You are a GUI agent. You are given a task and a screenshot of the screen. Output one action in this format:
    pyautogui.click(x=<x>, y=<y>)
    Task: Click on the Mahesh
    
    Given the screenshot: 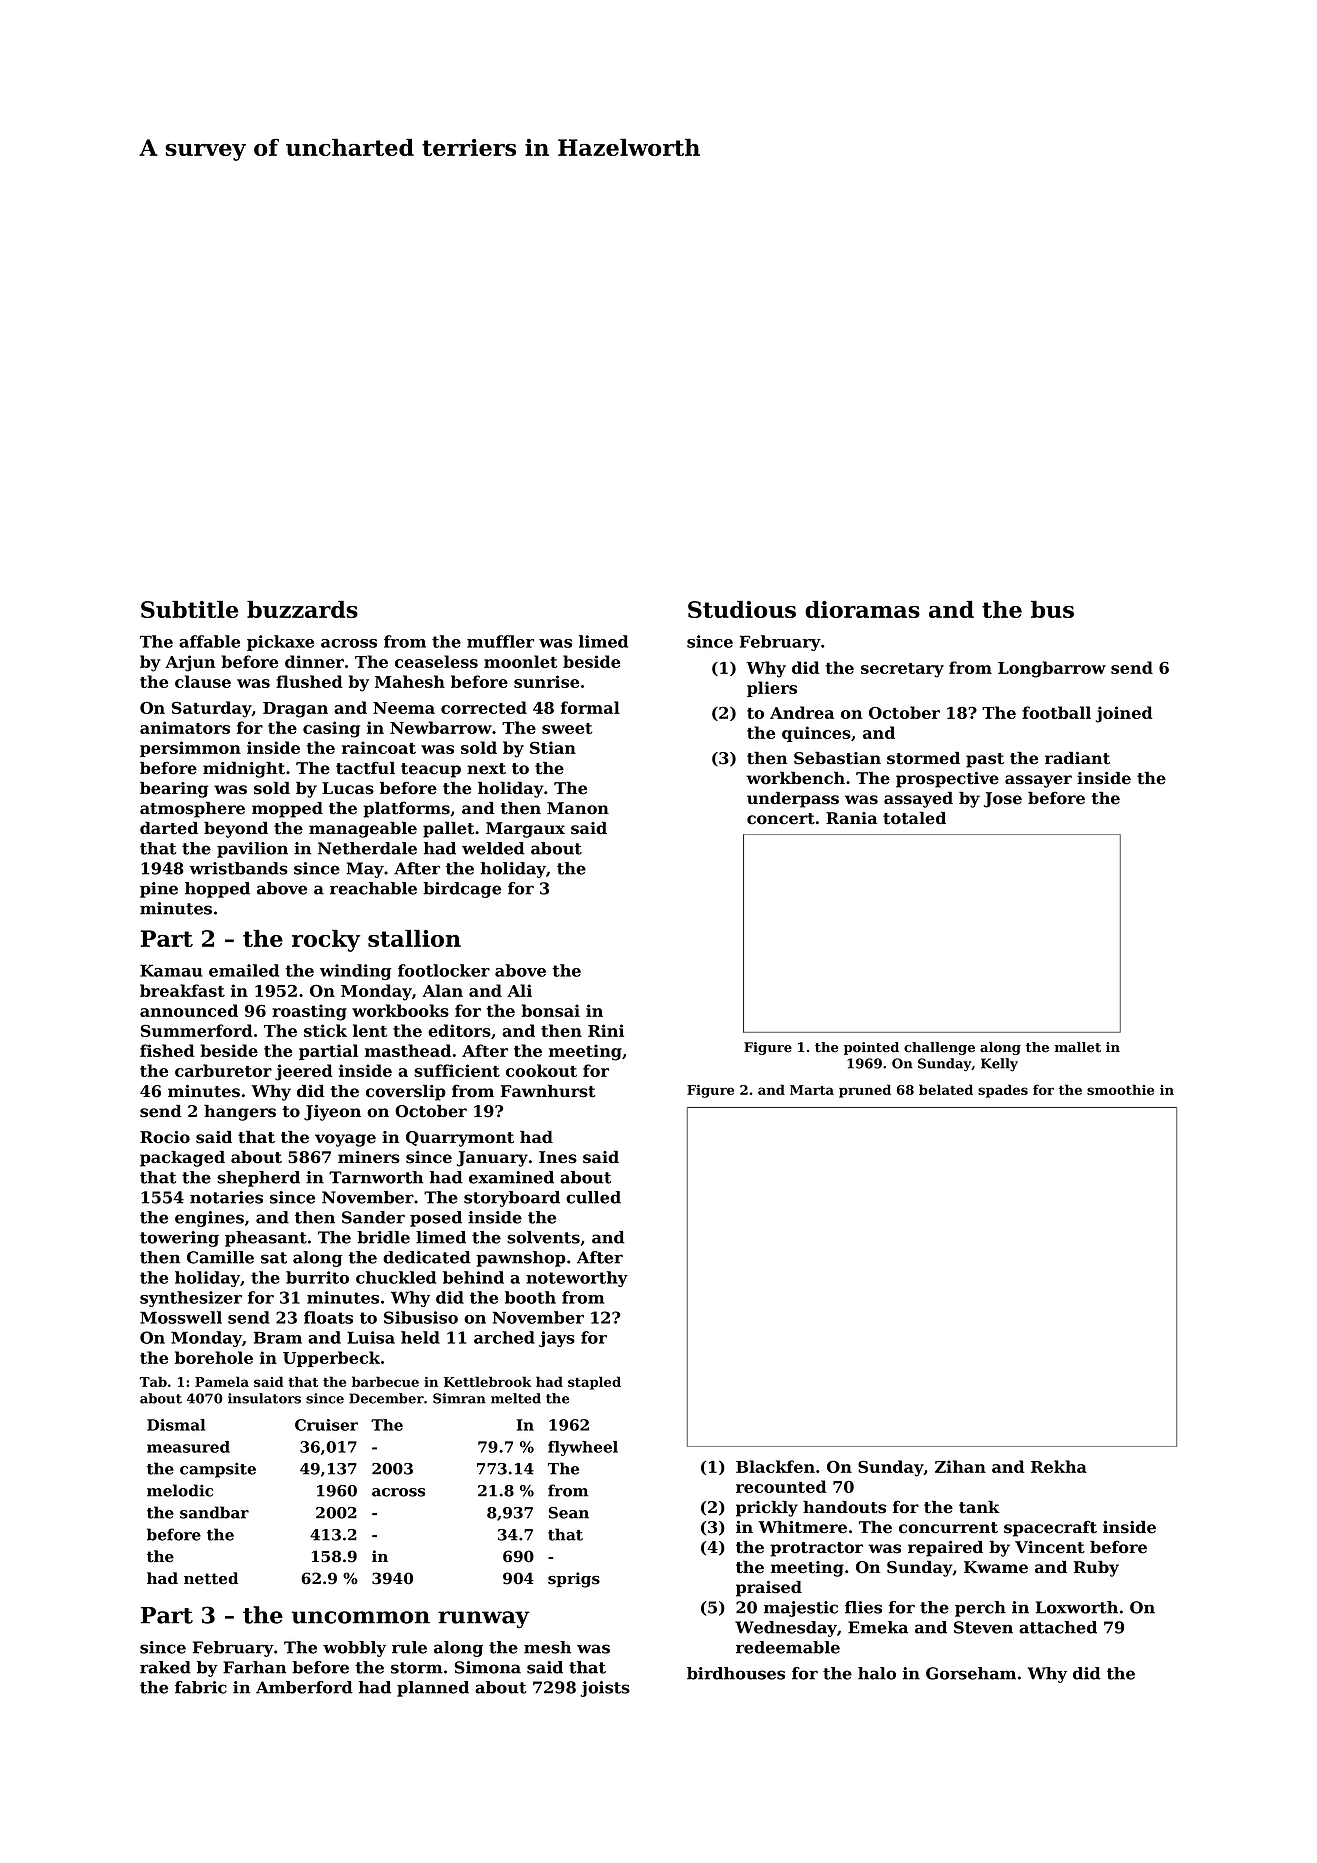 What is the action you would take?
    pyautogui.click(x=410, y=681)
